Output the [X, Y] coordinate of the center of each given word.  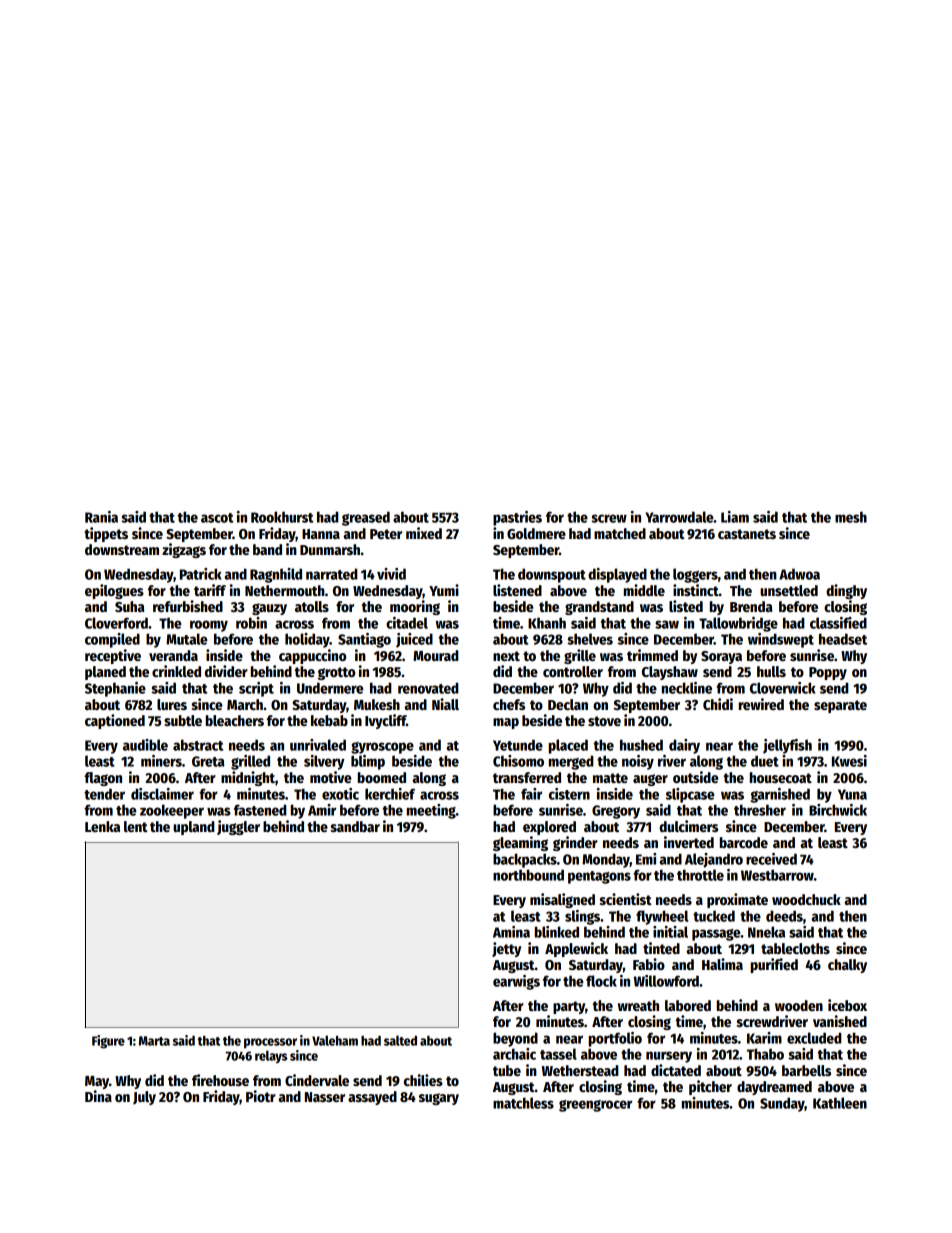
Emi [646, 859]
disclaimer [162, 794]
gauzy [269, 609]
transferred [527, 777]
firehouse [220, 1080]
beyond [515, 1039]
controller [573, 671]
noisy [638, 762]
